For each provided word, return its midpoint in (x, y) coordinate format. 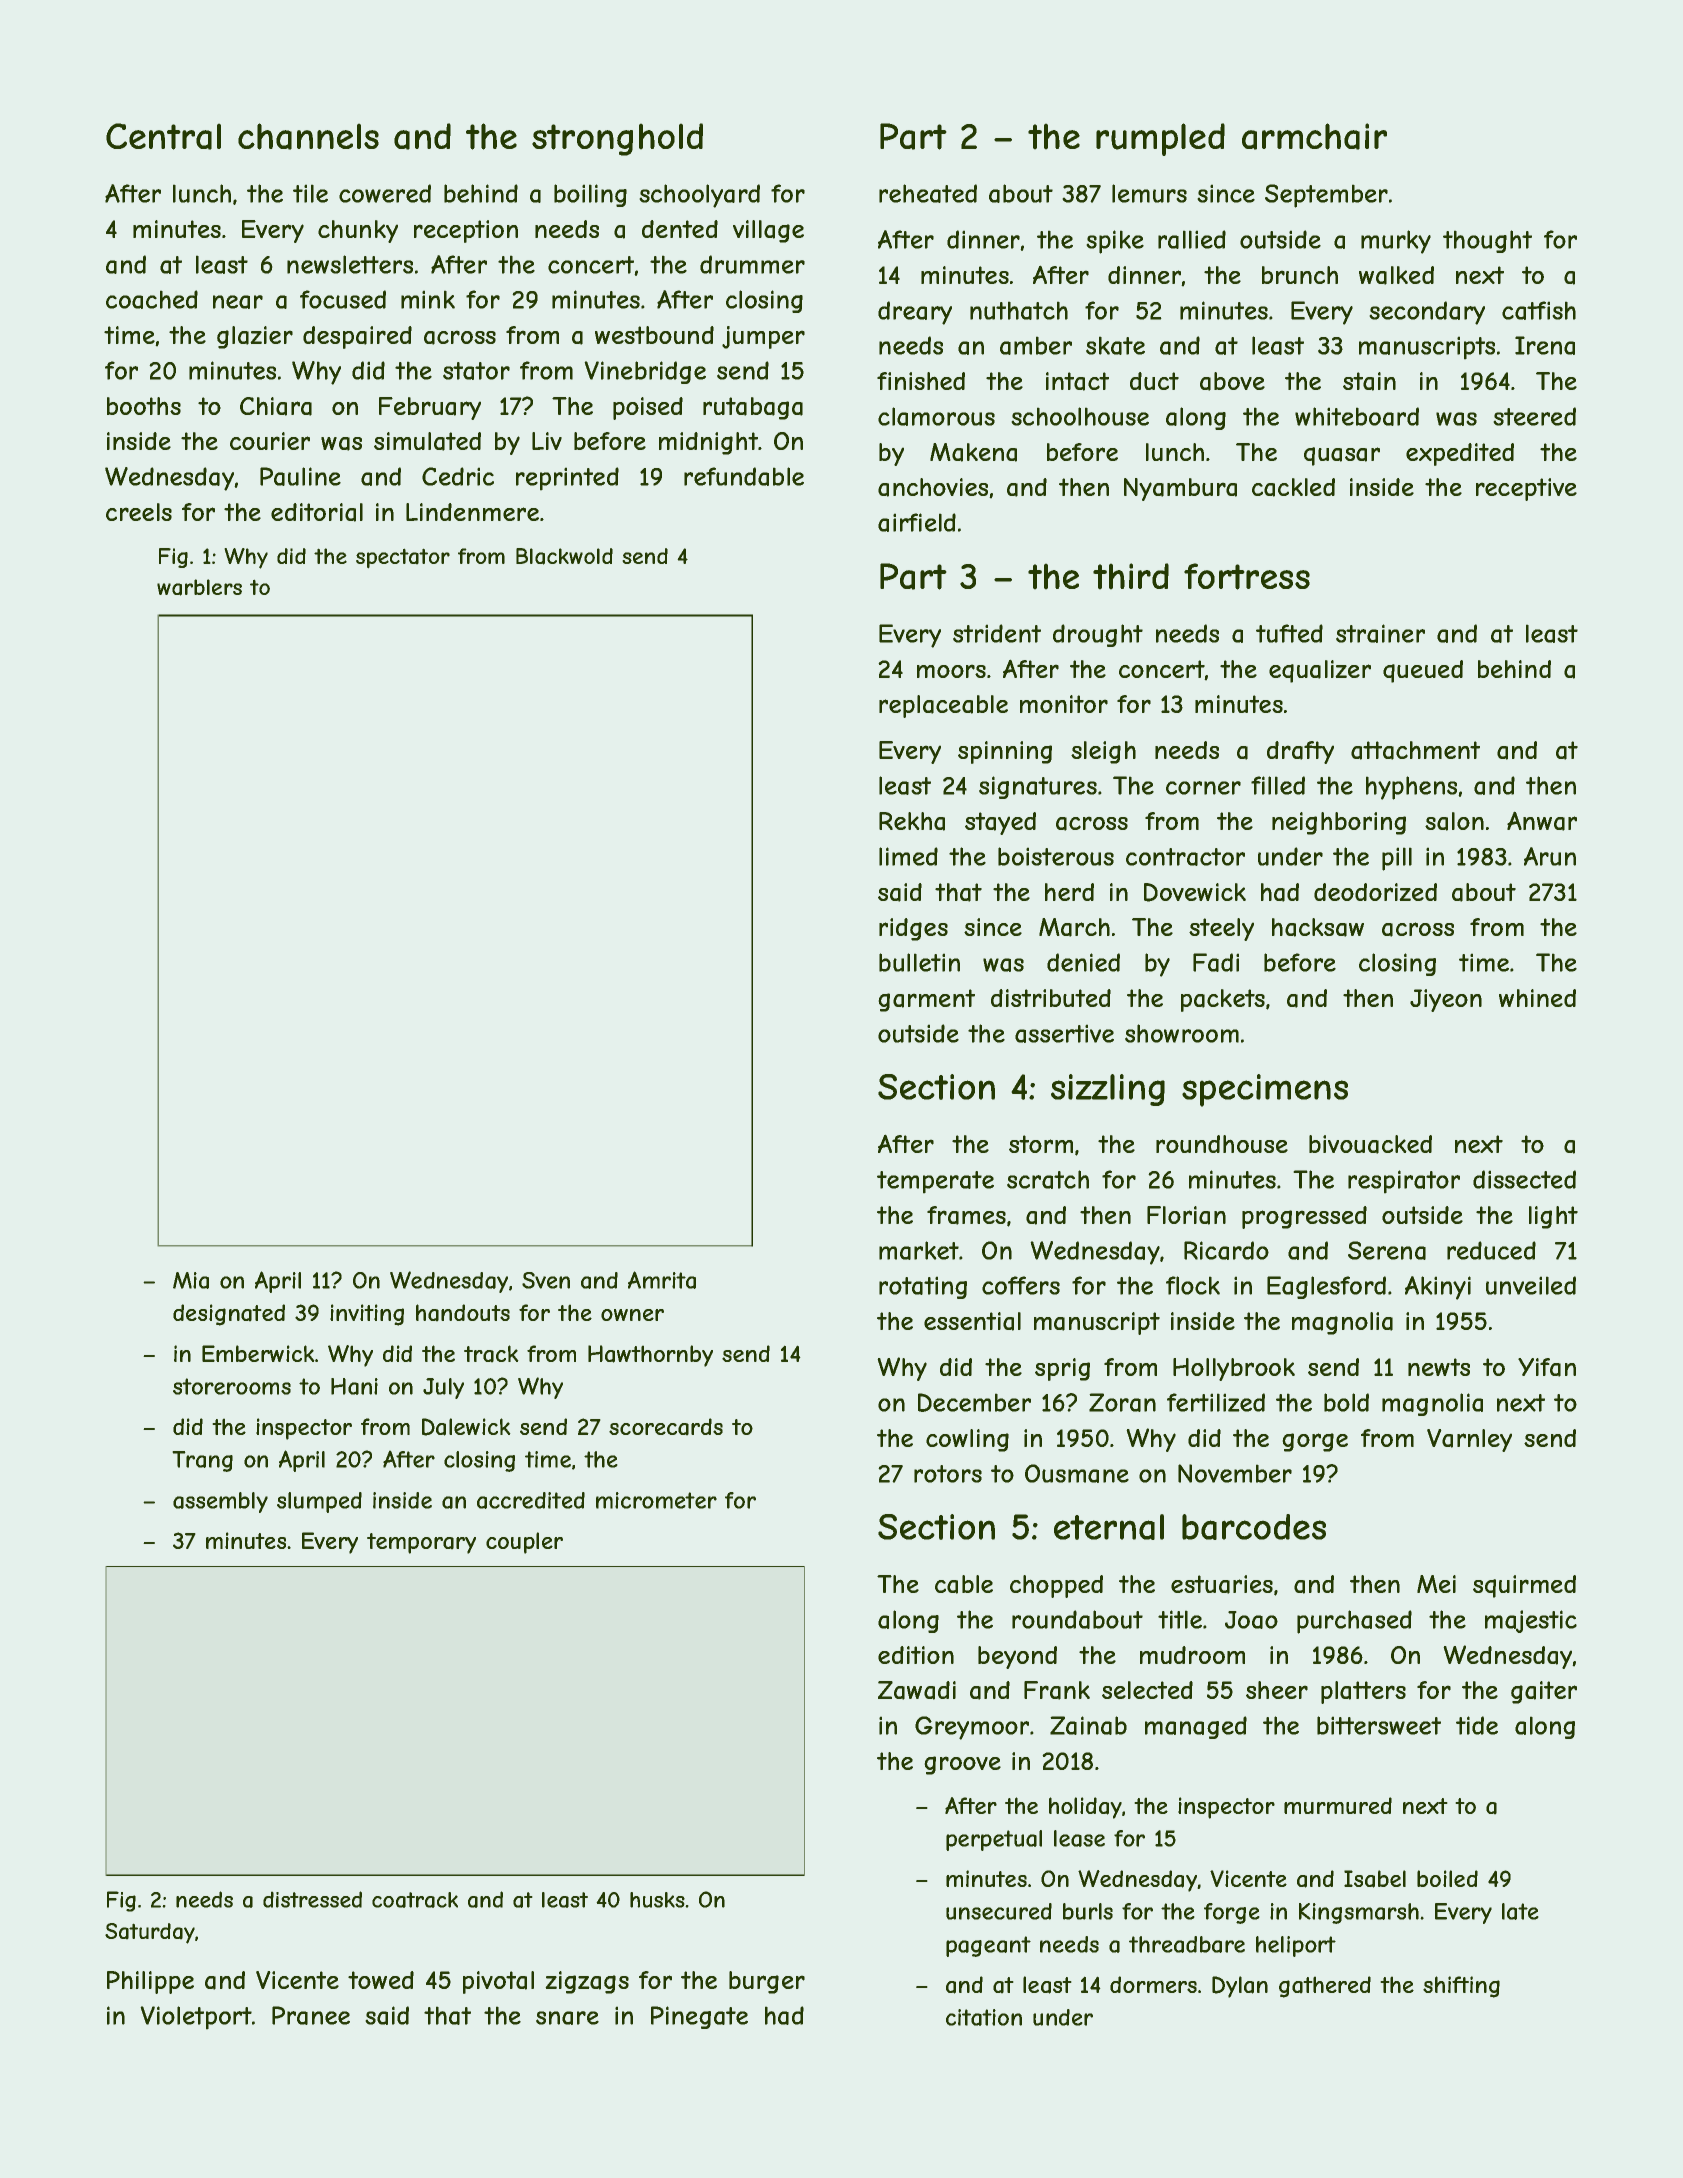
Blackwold (564, 556)
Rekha (912, 821)
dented (680, 229)
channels (308, 136)
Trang (202, 1461)
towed (381, 1980)
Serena (1387, 1250)
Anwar (1542, 821)
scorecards (666, 1427)
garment (926, 1000)
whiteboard (1357, 416)
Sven (546, 1280)
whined (1537, 998)
